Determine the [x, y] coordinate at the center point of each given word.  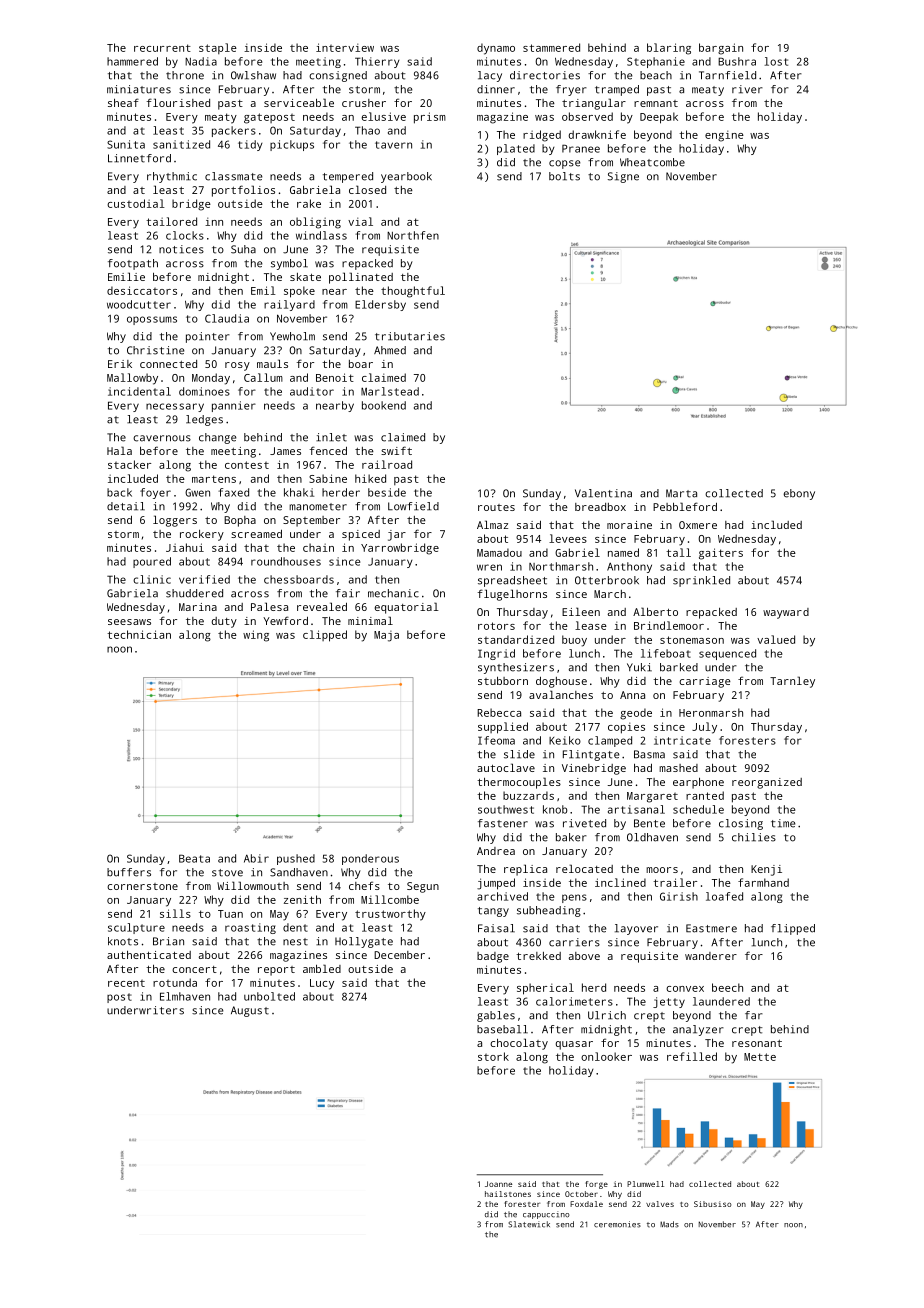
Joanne [498, 1184]
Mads [669, 1224]
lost [776, 61]
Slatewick [529, 1224]
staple [218, 48]
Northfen [413, 235]
